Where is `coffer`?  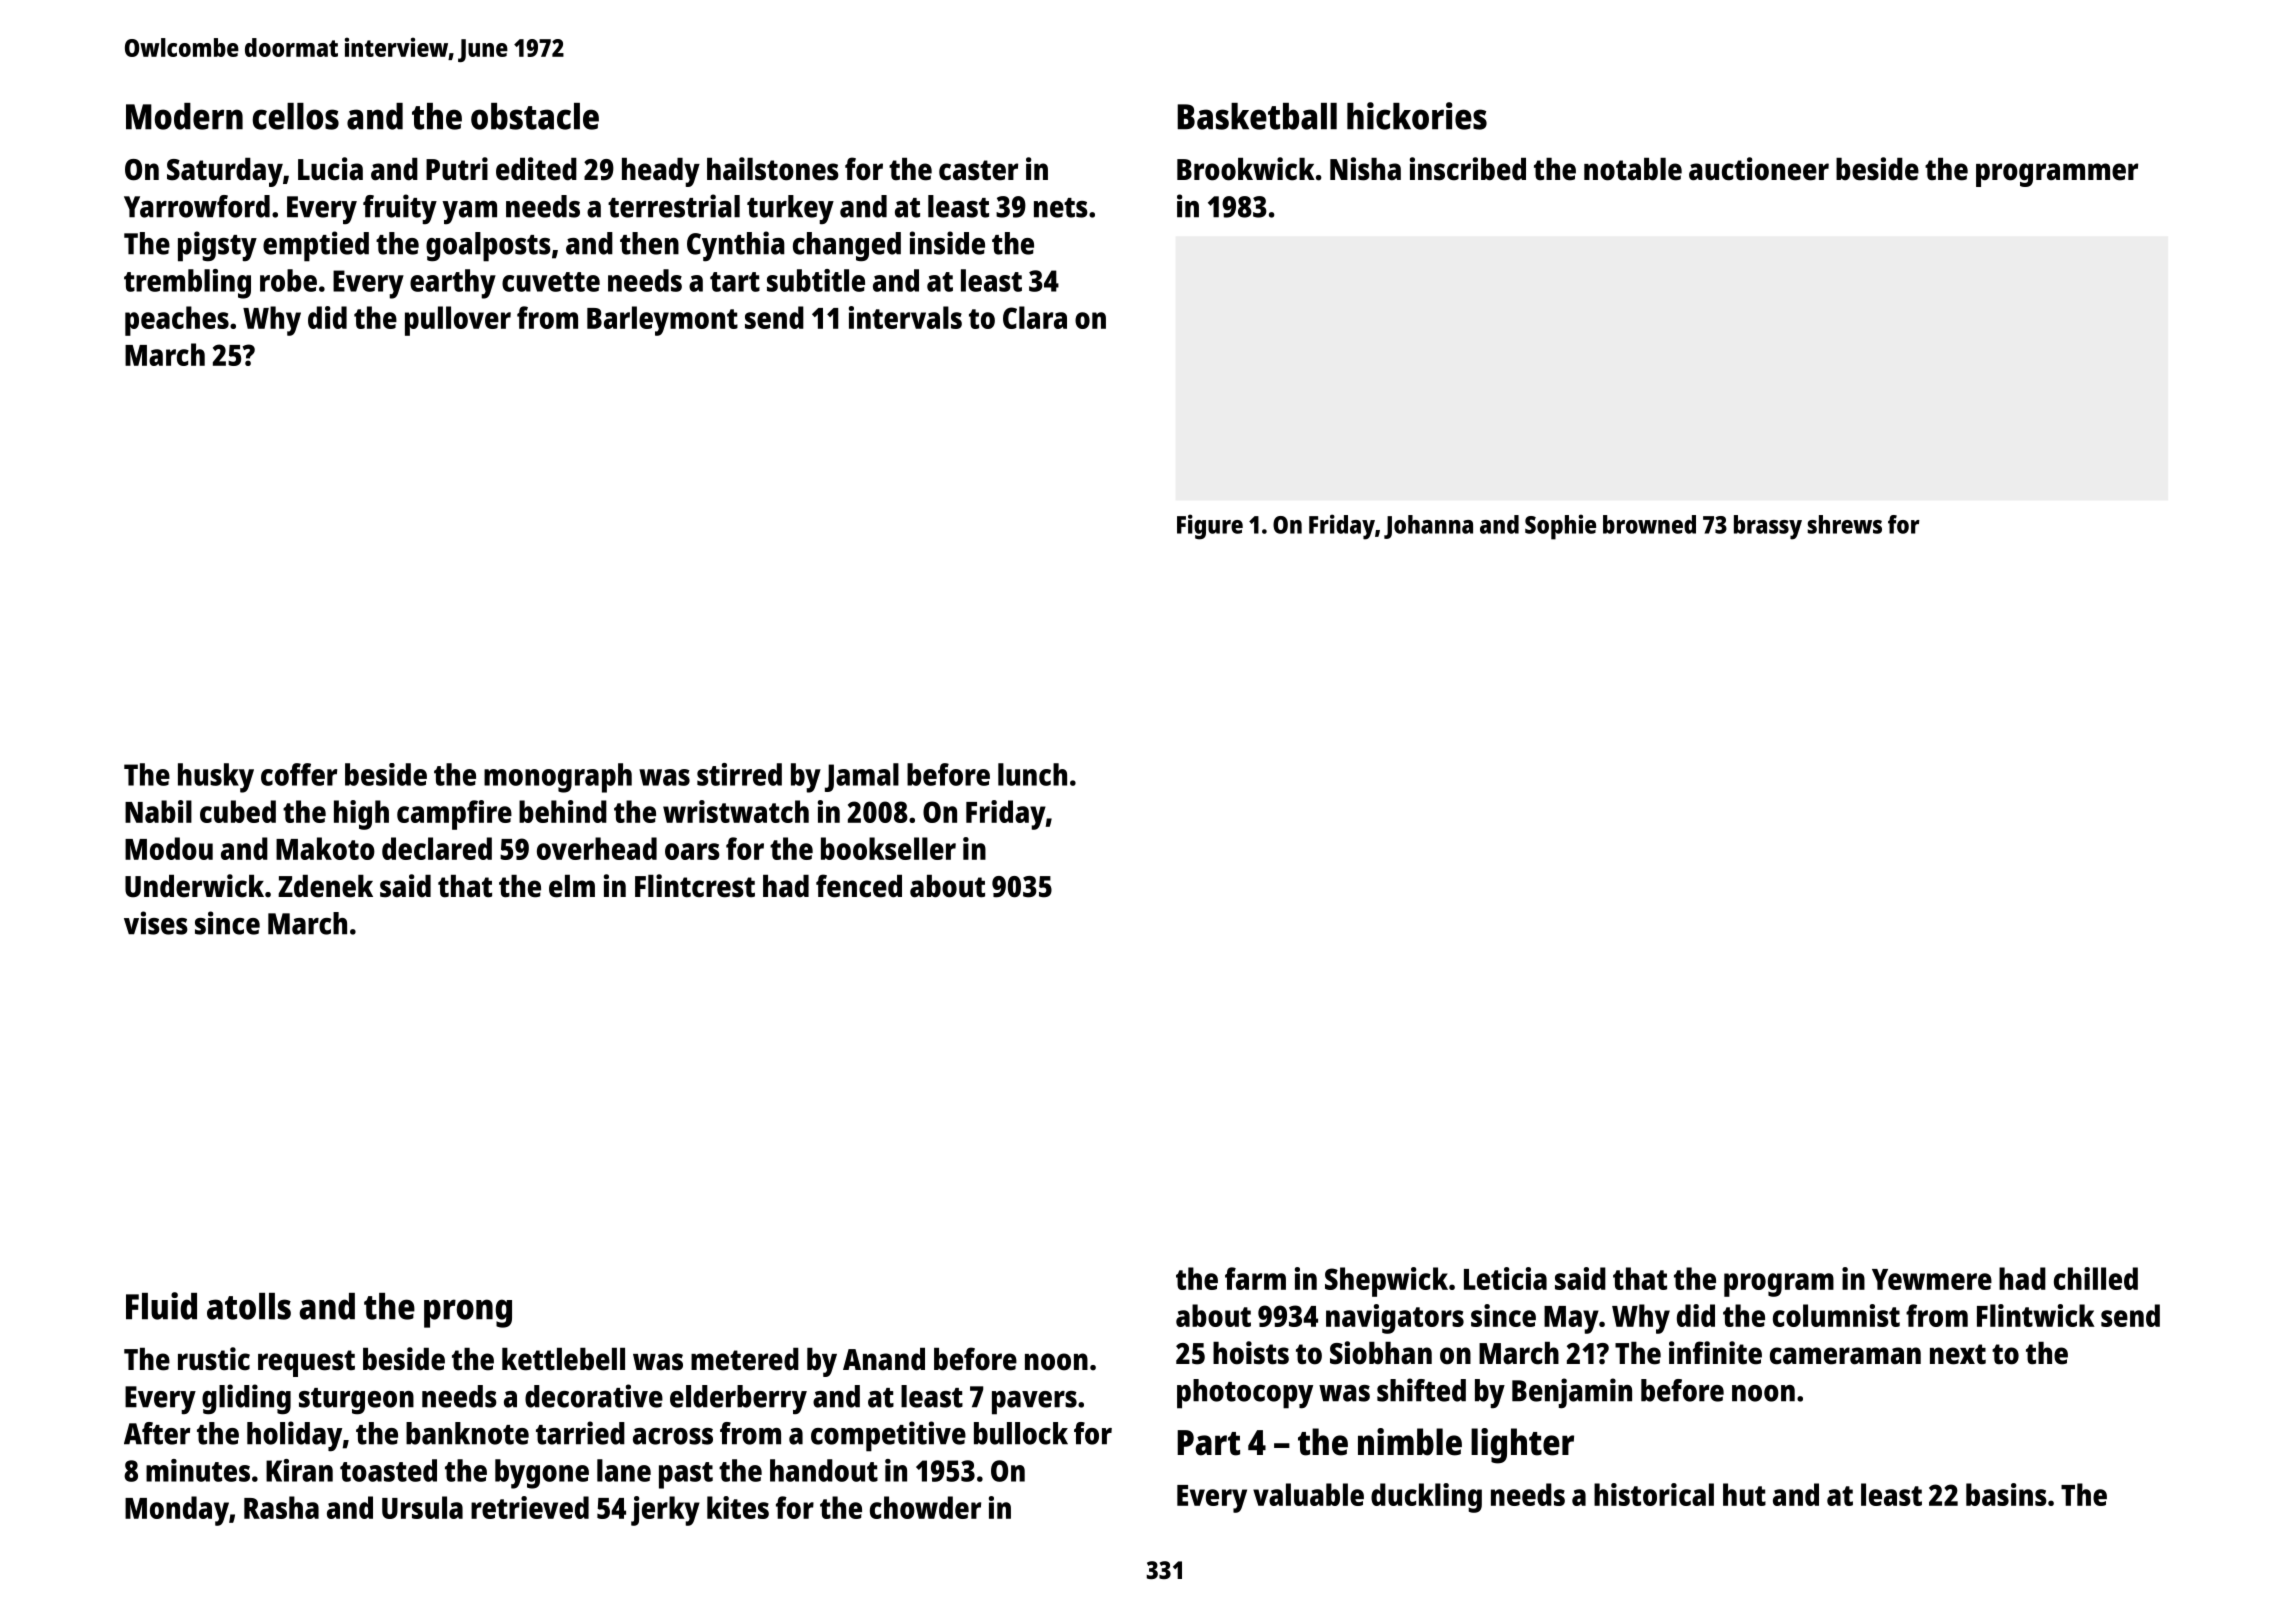 coffer is located at coordinates (299, 774).
